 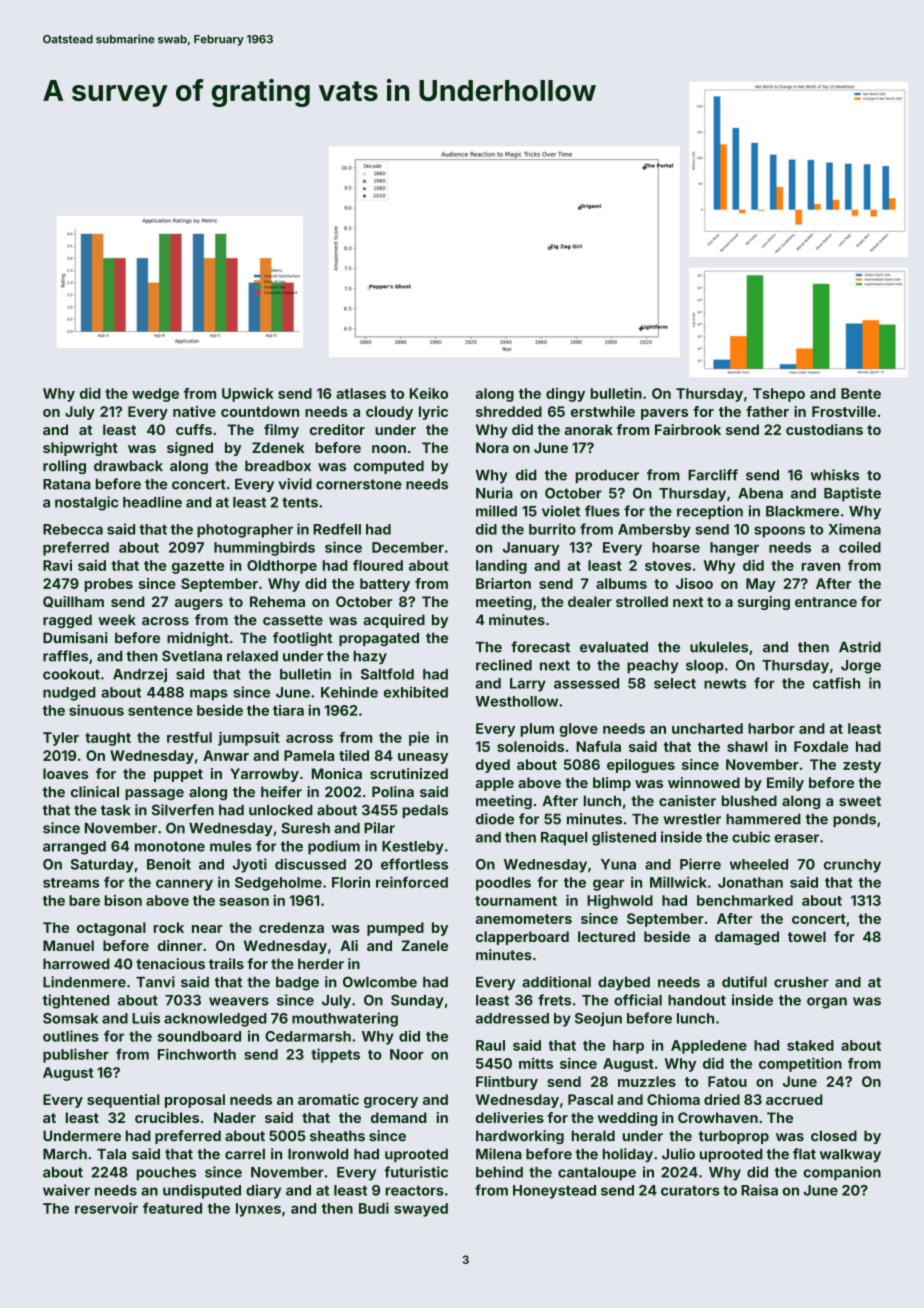 I want to click on Raquel, so click(x=564, y=839).
